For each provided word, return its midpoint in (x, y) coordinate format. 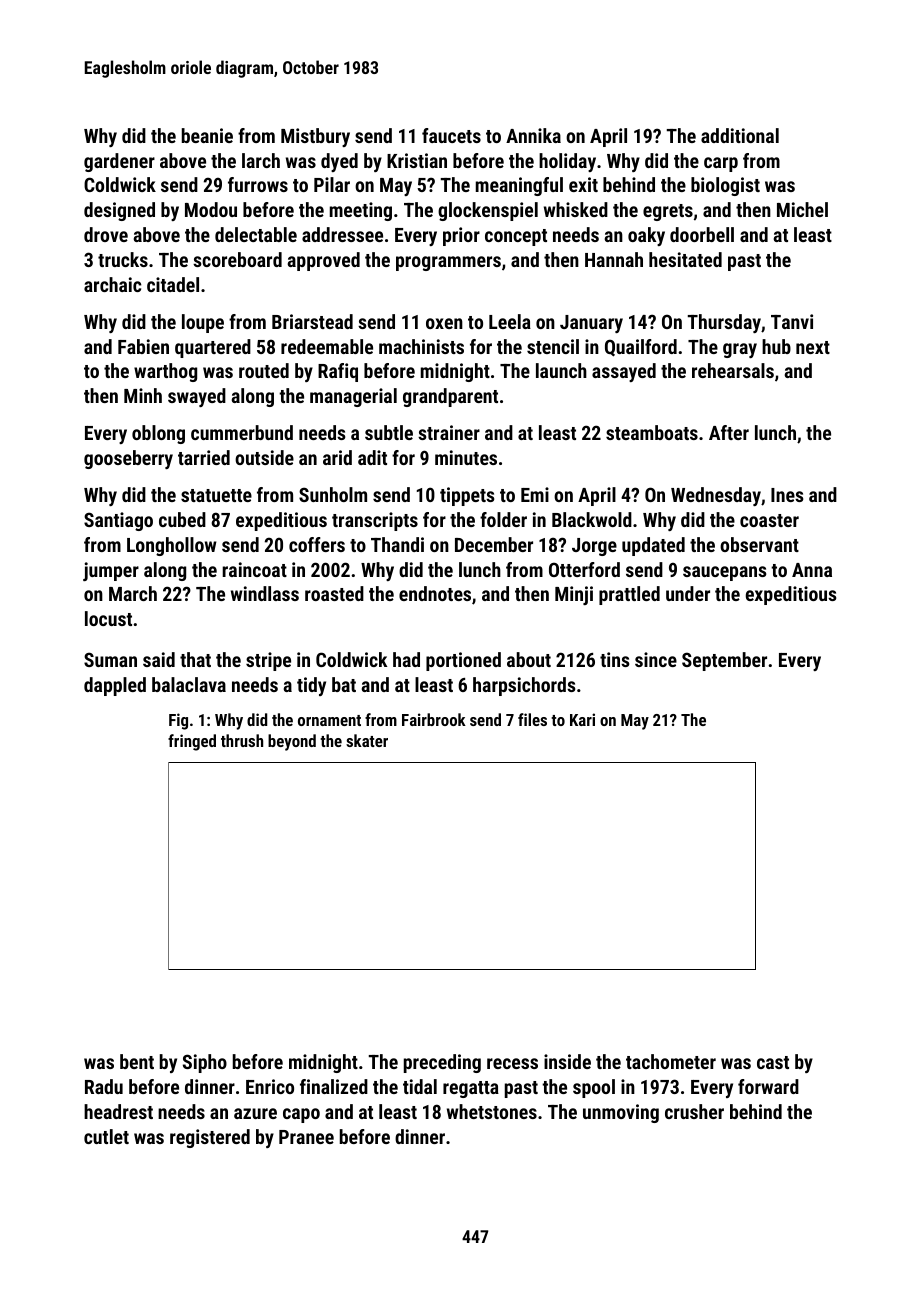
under (688, 593)
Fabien (143, 346)
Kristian (417, 160)
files (532, 719)
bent (137, 1061)
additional (740, 135)
